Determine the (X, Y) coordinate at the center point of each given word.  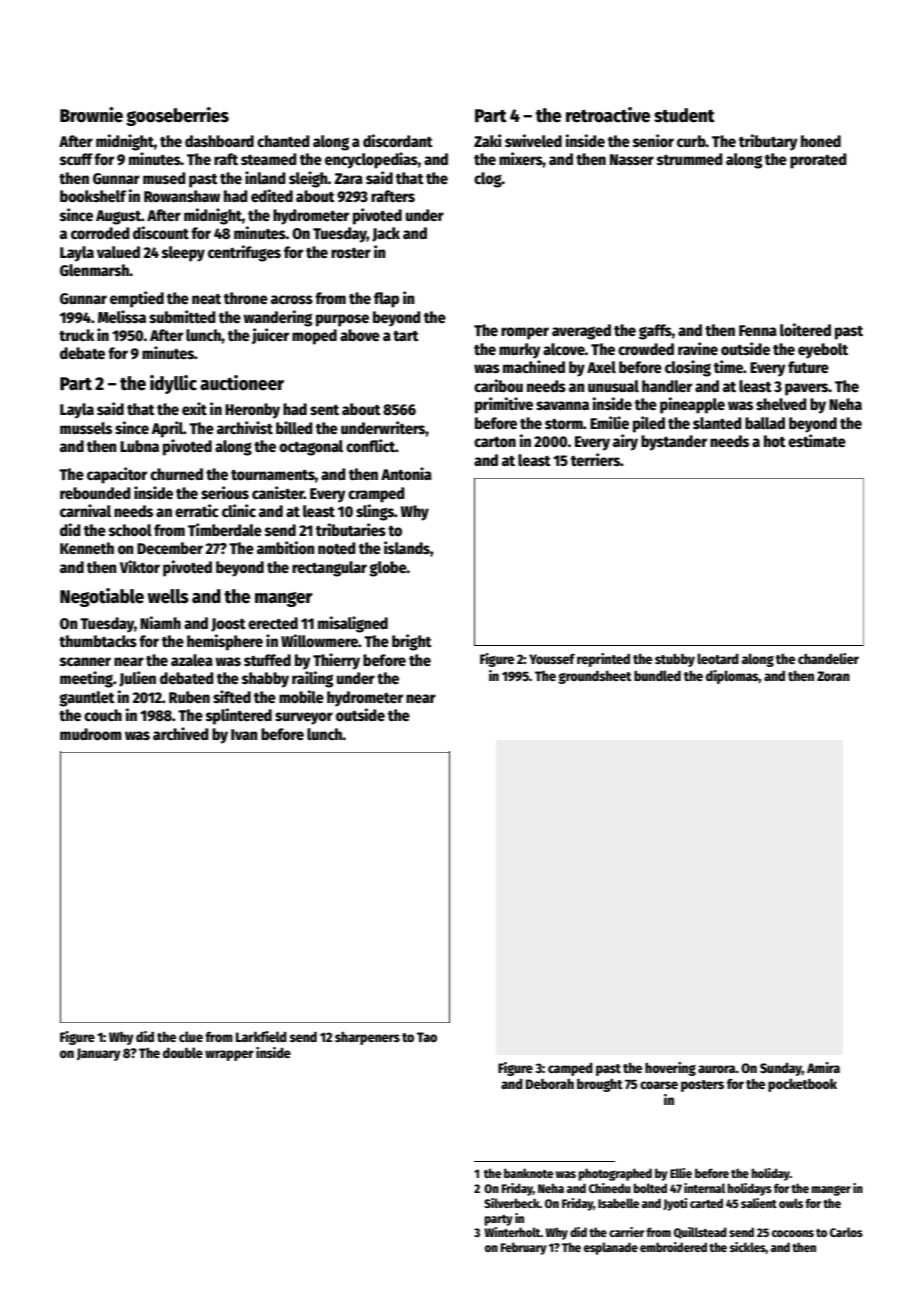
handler (667, 386)
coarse (659, 1085)
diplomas (732, 677)
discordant (398, 140)
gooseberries (177, 116)
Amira (823, 1067)
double (183, 1052)
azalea (192, 660)
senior (653, 141)
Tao (427, 1037)
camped (570, 1069)
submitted (182, 317)
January (99, 1054)
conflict (370, 445)
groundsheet (595, 677)
